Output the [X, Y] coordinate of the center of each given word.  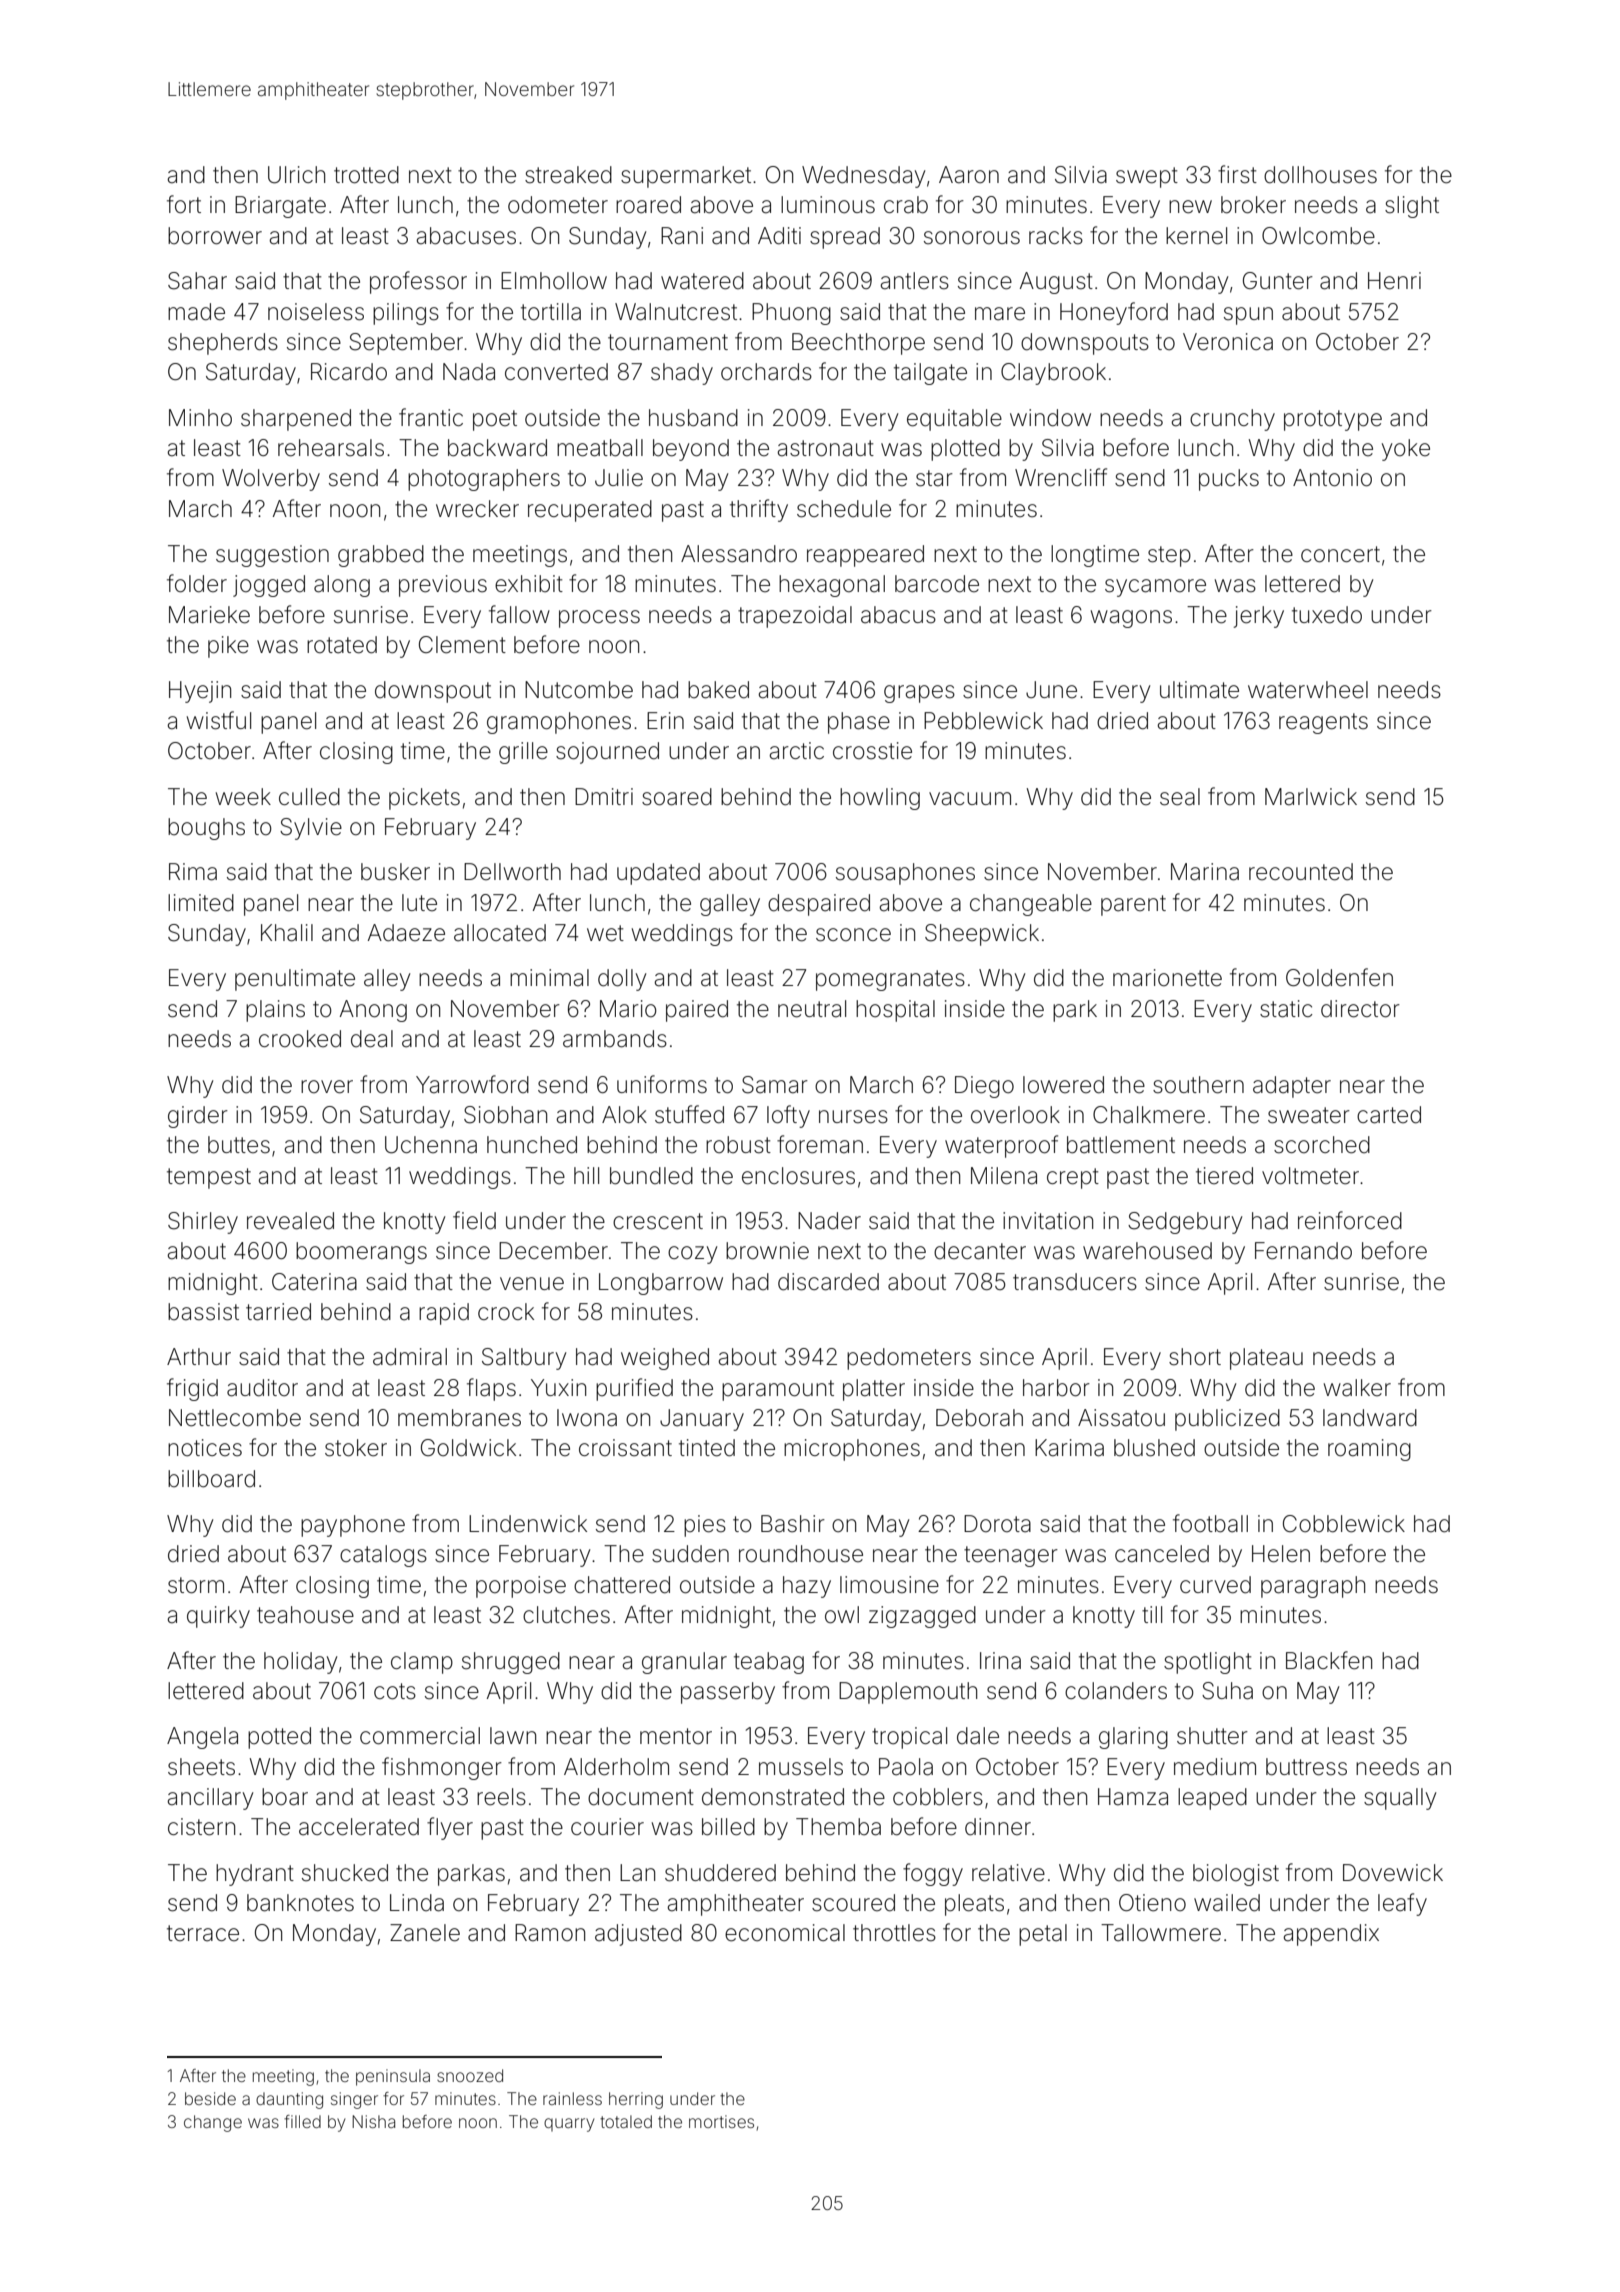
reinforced [1350, 1220]
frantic [431, 417]
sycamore [1155, 588]
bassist [203, 1312]
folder [197, 583]
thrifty [759, 510]
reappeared [865, 556]
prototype [1333, 420]
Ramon [550, 1933]
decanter [980, 1251]
